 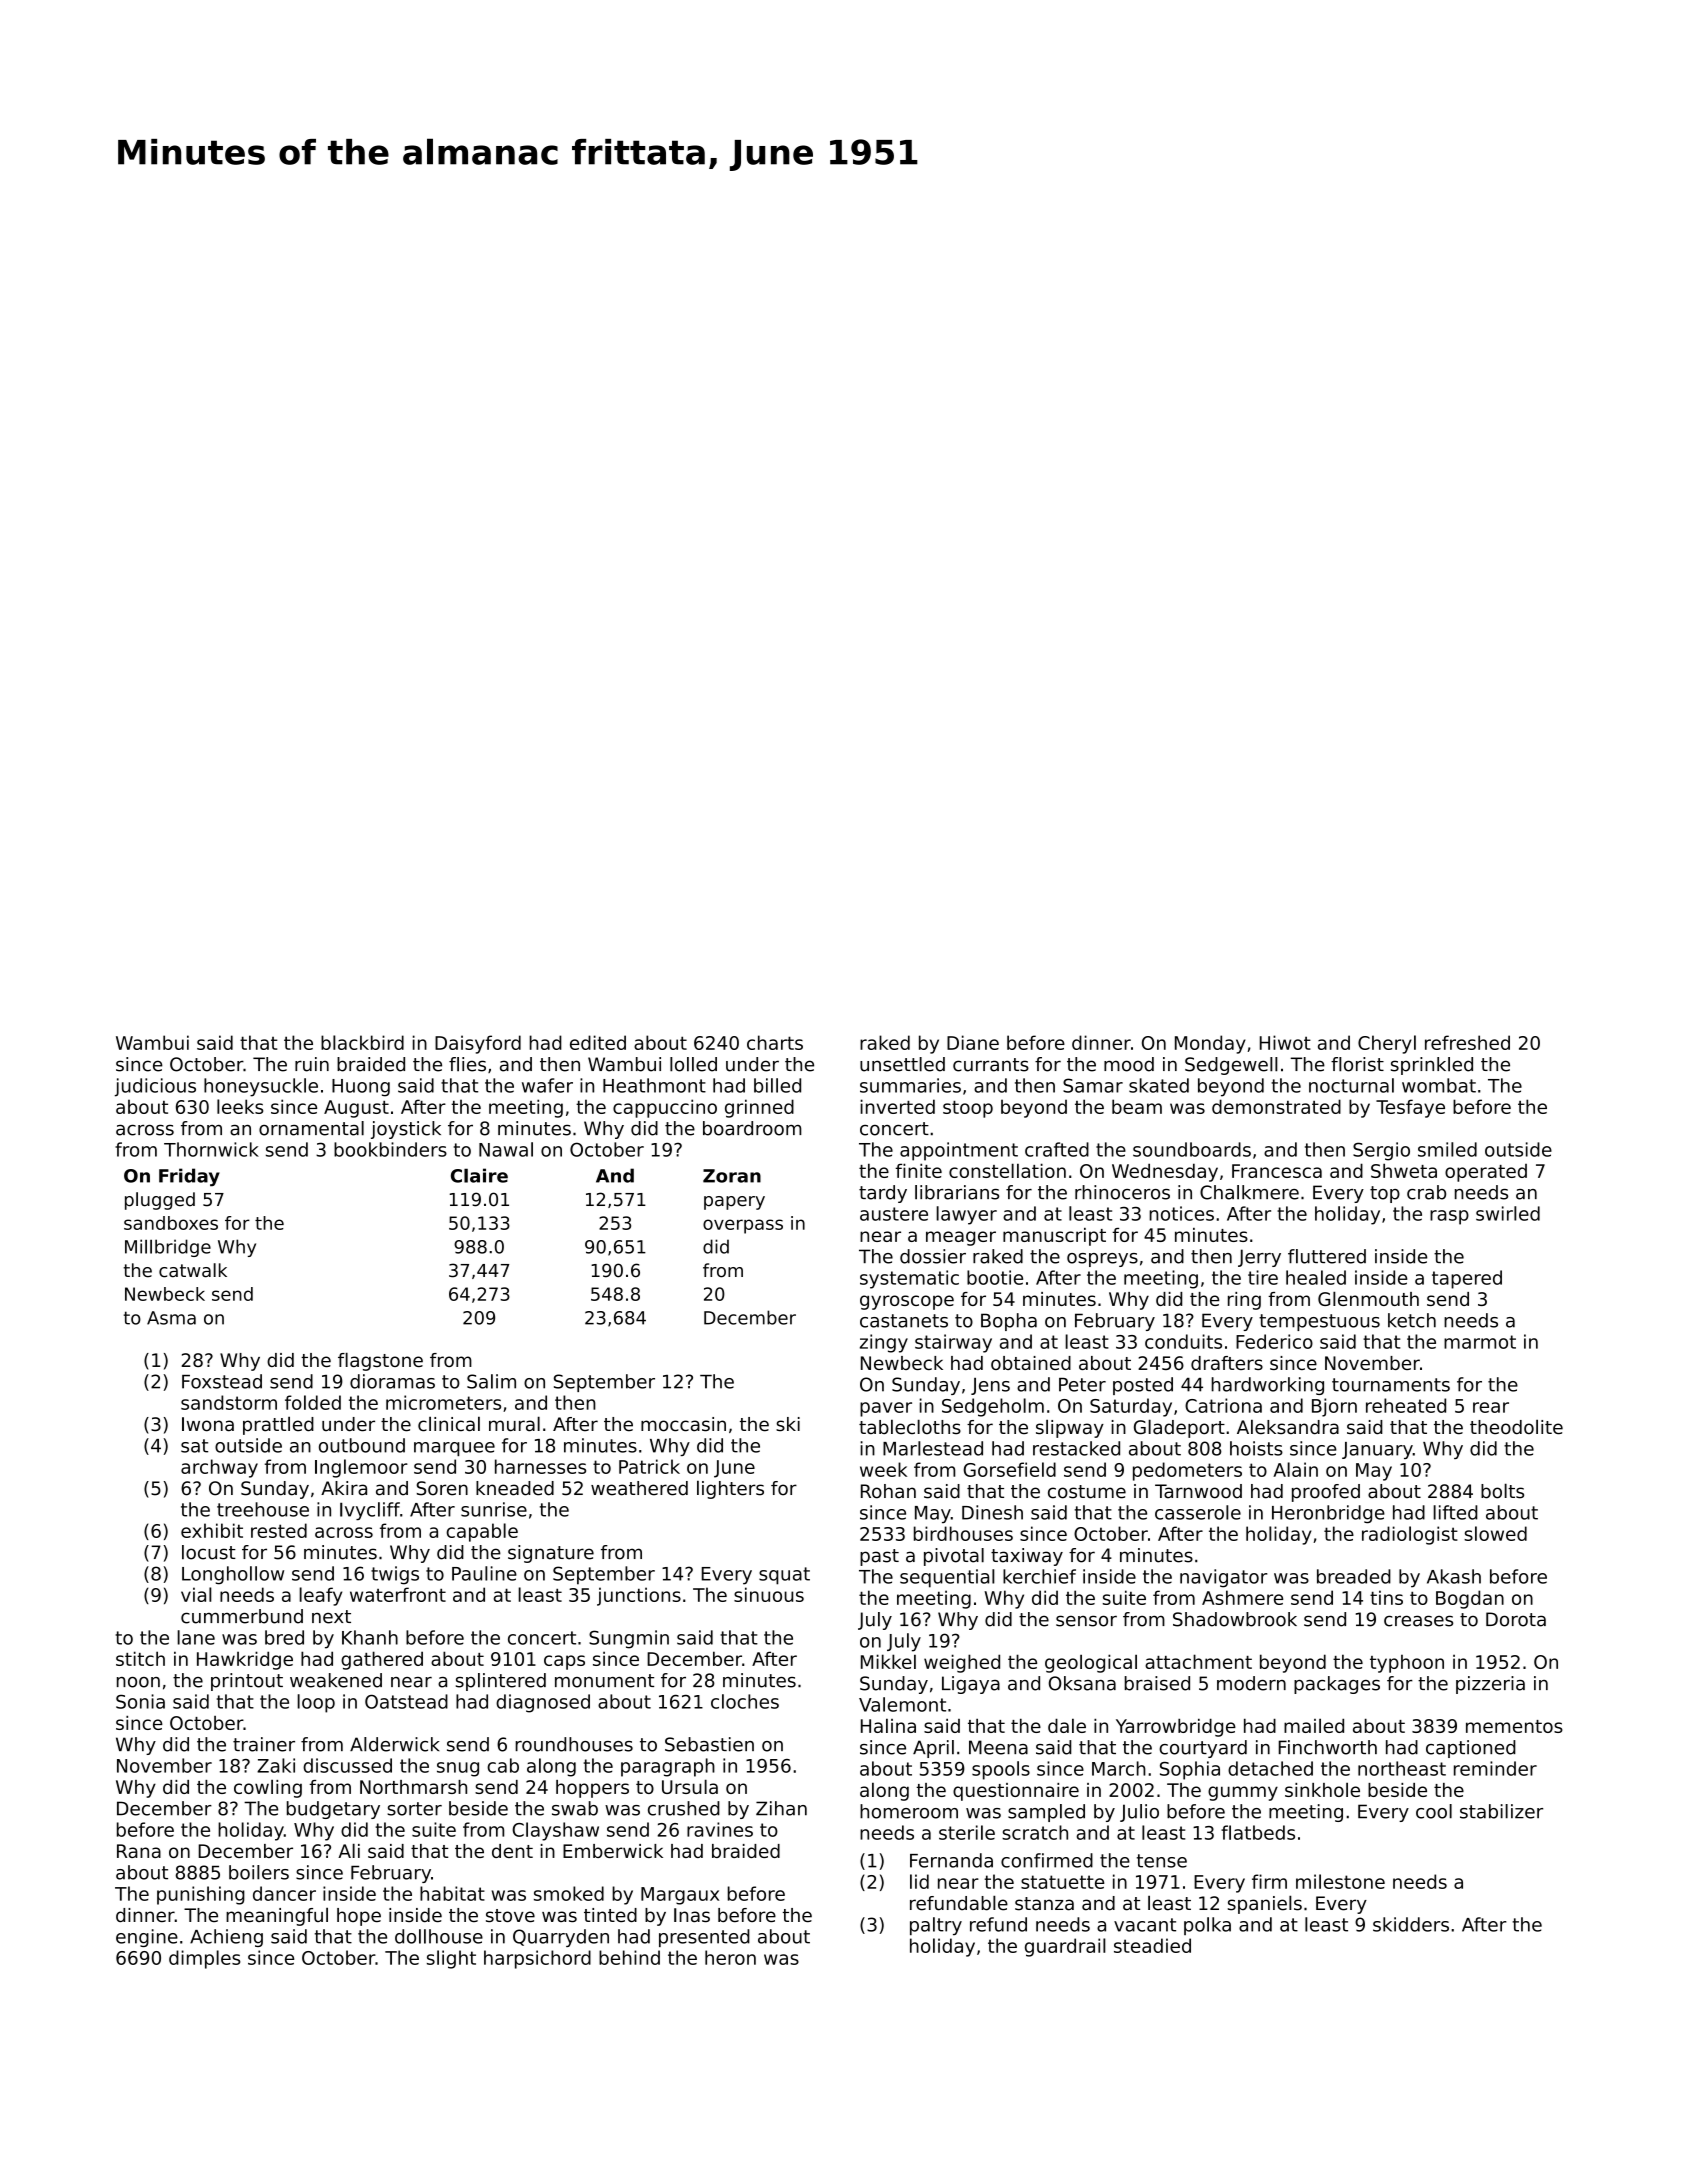 What do you see at coordinates (775, 1042) in the screenshot?
I see `charts` at bounding box center [775, 1042].
